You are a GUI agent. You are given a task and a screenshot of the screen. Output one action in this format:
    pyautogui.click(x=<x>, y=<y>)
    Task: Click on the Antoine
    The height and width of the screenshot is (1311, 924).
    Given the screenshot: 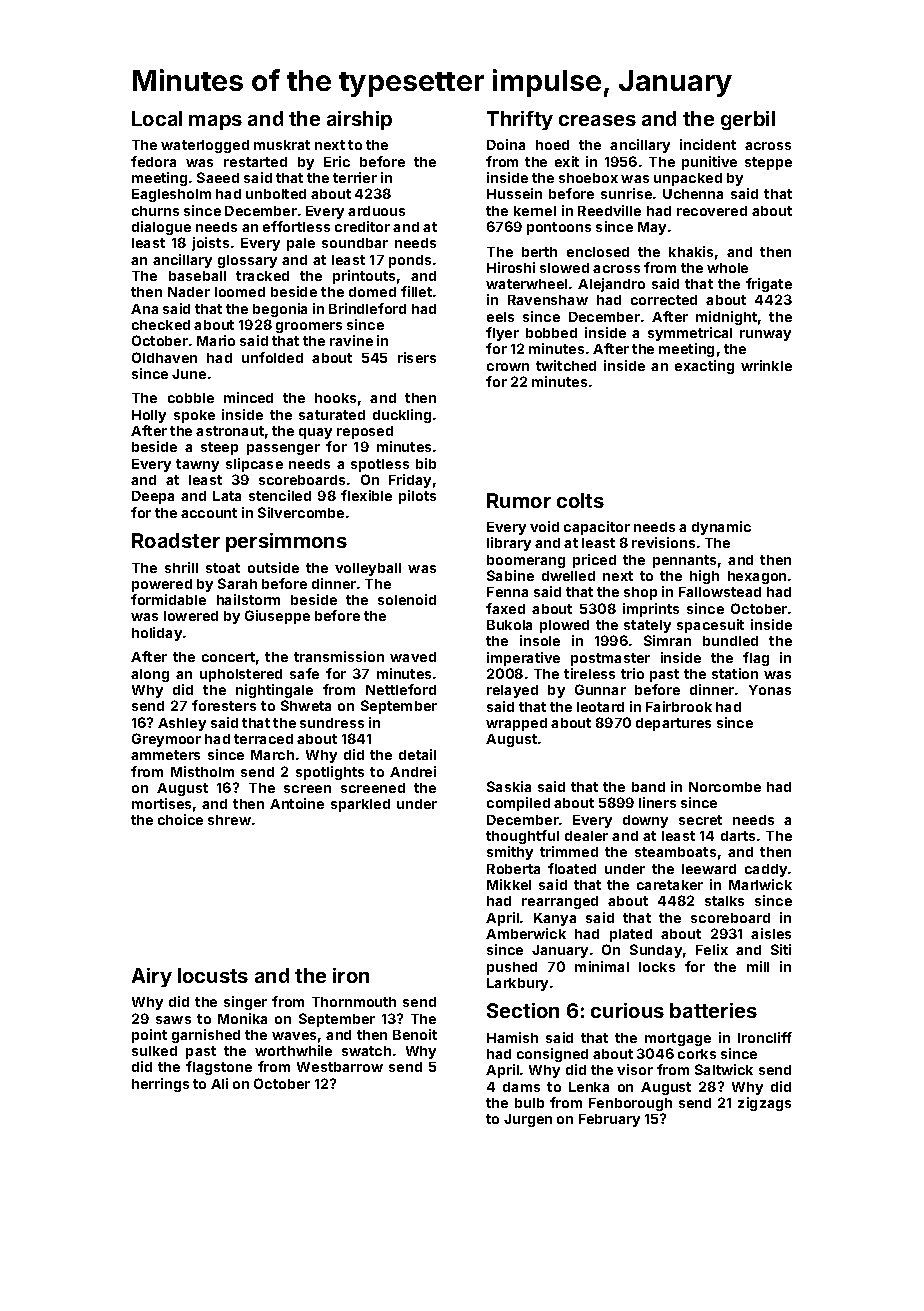 What is the action you would take?
    pyautogui.click(x=297, y=803)
